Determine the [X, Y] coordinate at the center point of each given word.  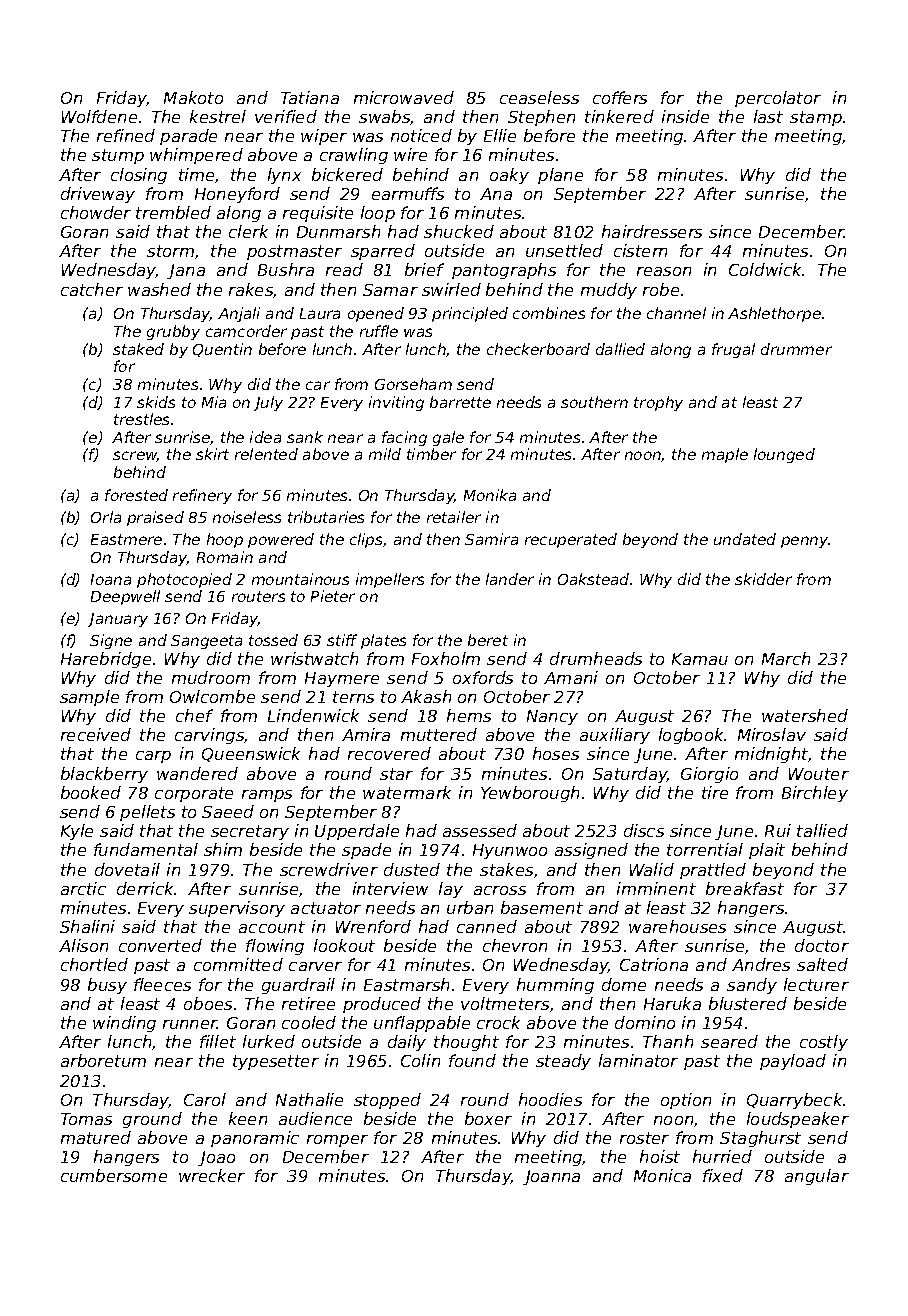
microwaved [404, 97]
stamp [816, 118]
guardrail [298, 986]
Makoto [193, 97]
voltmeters [505, 1003]
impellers [390, 580]
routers [258, 596]
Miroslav [772, 734]
